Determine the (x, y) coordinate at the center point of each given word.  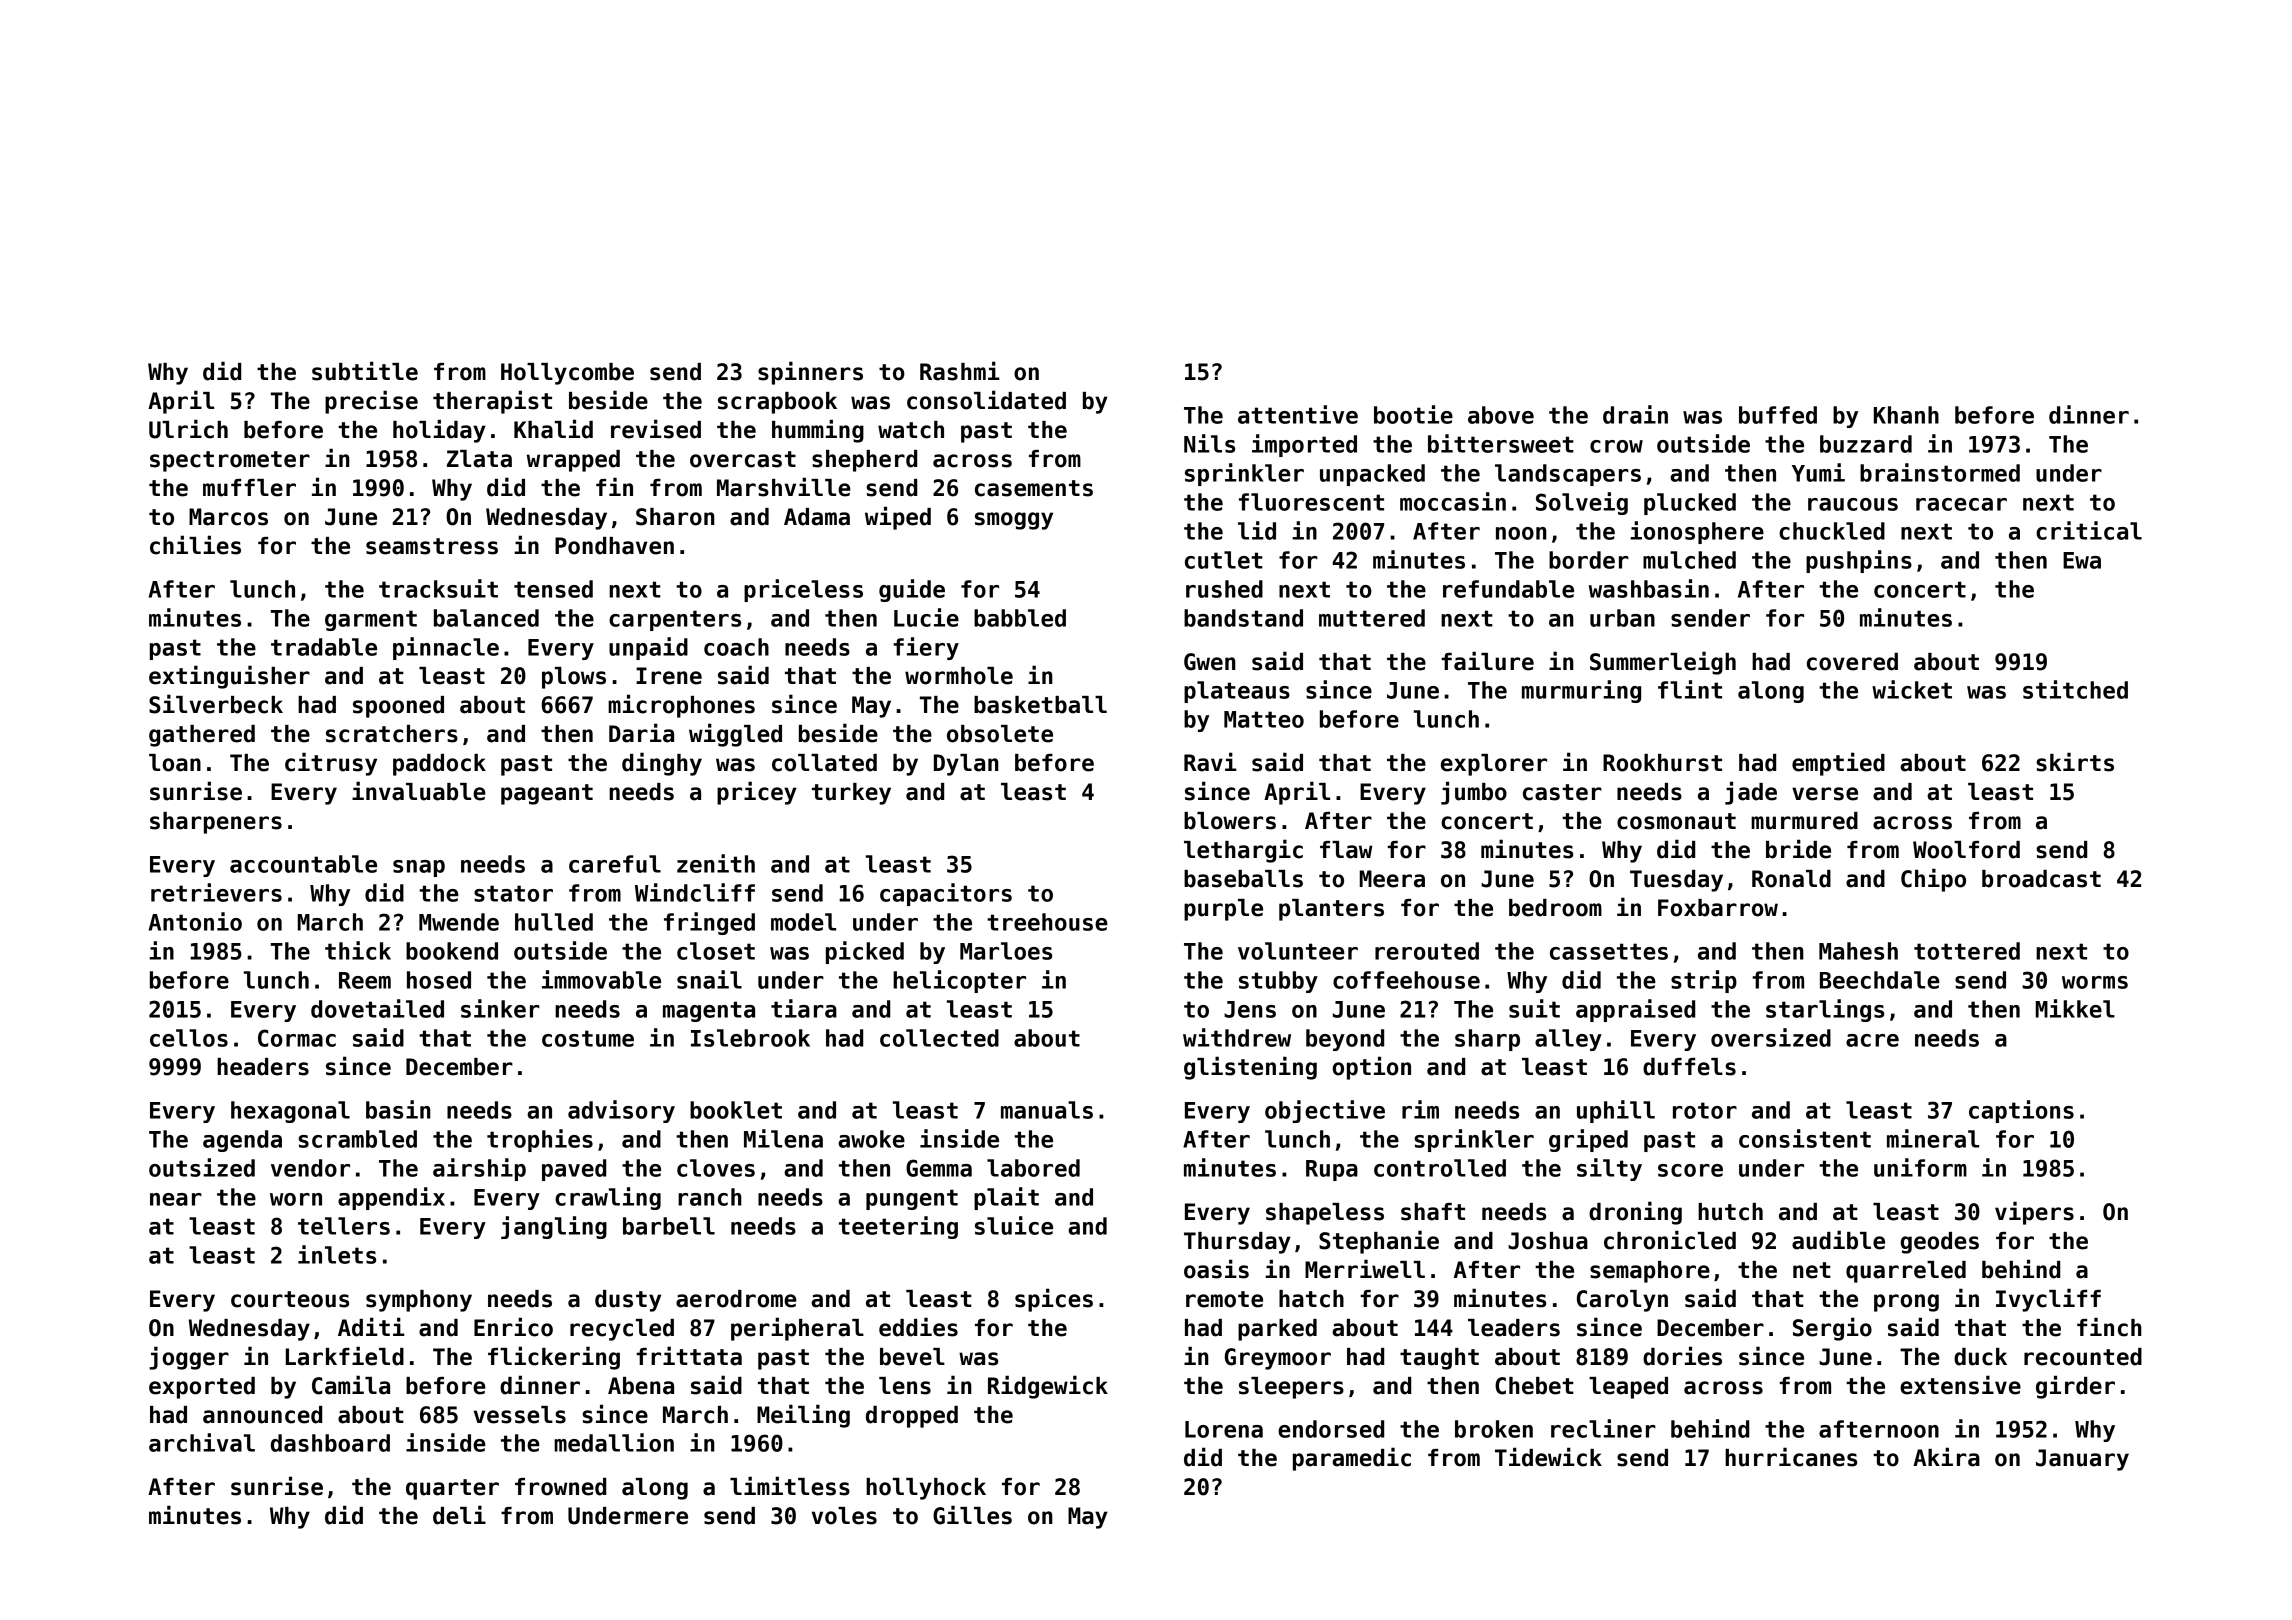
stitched (2075, 689)
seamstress (432, 546)
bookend (452, 951)
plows (574, 678)
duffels (1689, 1067)
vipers (2034, 1213)
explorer (1494, 765)
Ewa (2082, 560)
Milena (783, 1138)
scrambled (357, 1139)
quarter (452, 1489)
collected (939, 1038)
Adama (817, 517)
